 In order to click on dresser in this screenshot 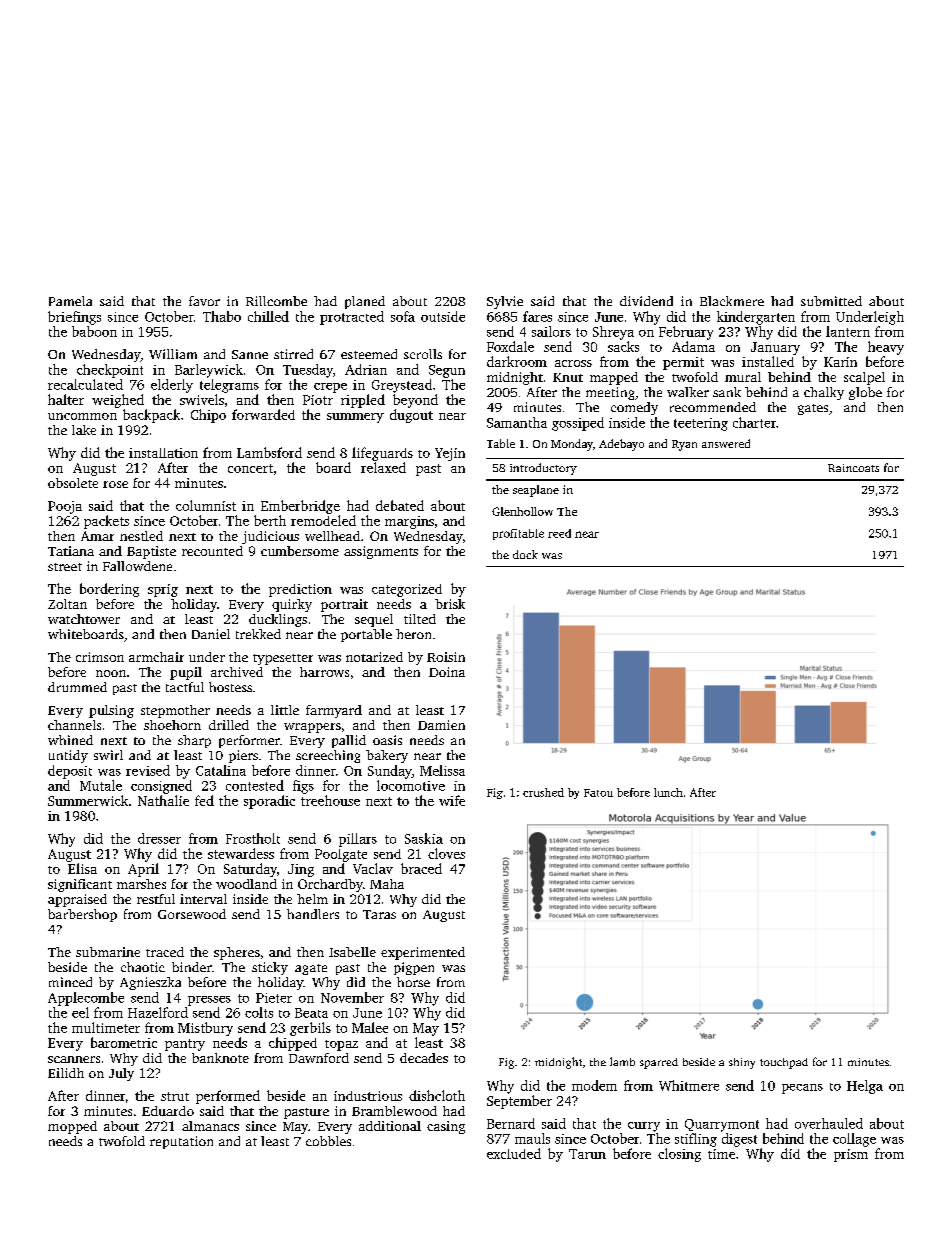, I will do `click(159, 838)`.
